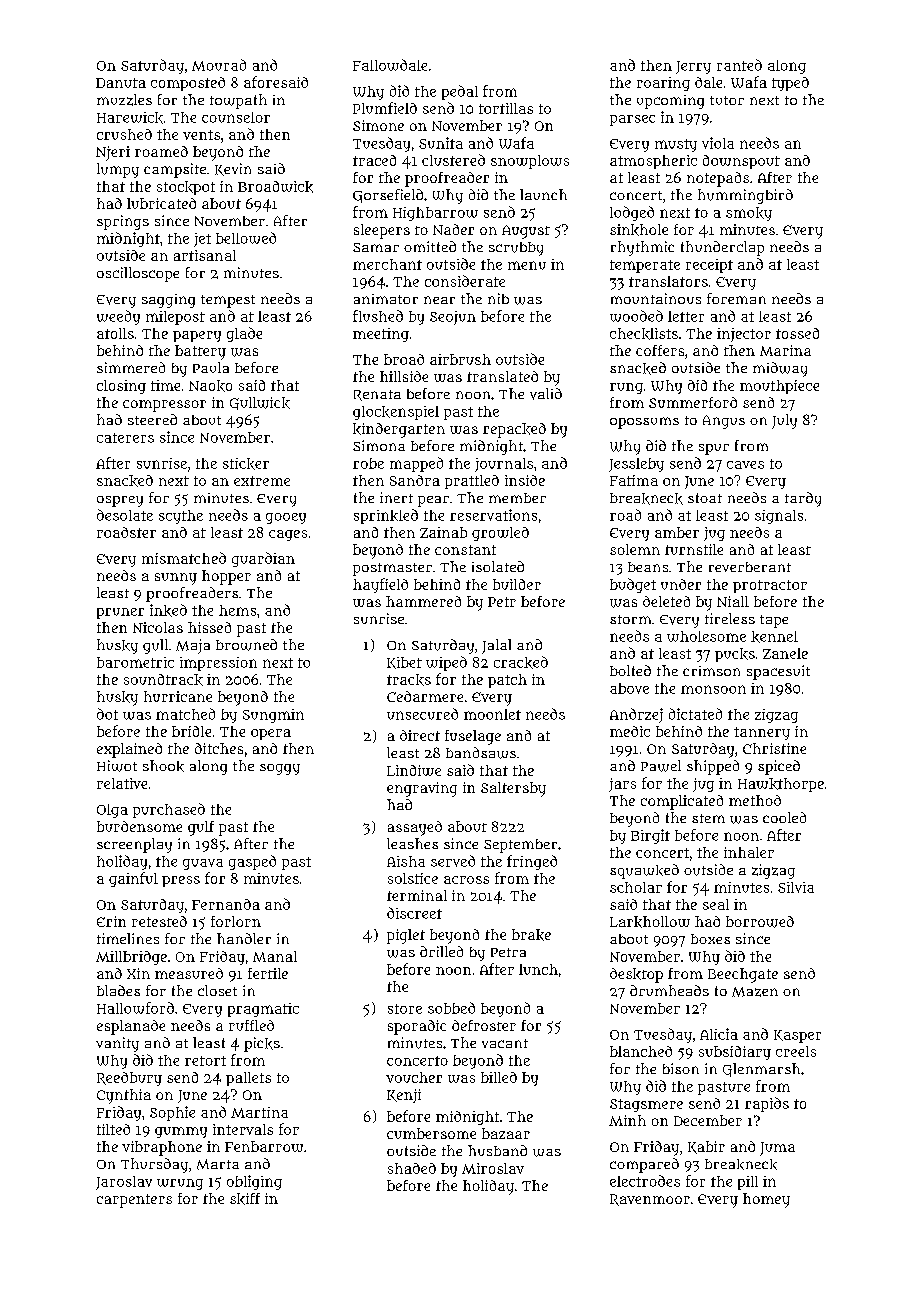 Image resolution: width=924 pixels, height=1308 pixels. What do you see at coordinates (217, 990) in the image?
I see `closet` at bounding box center [217, 990].
